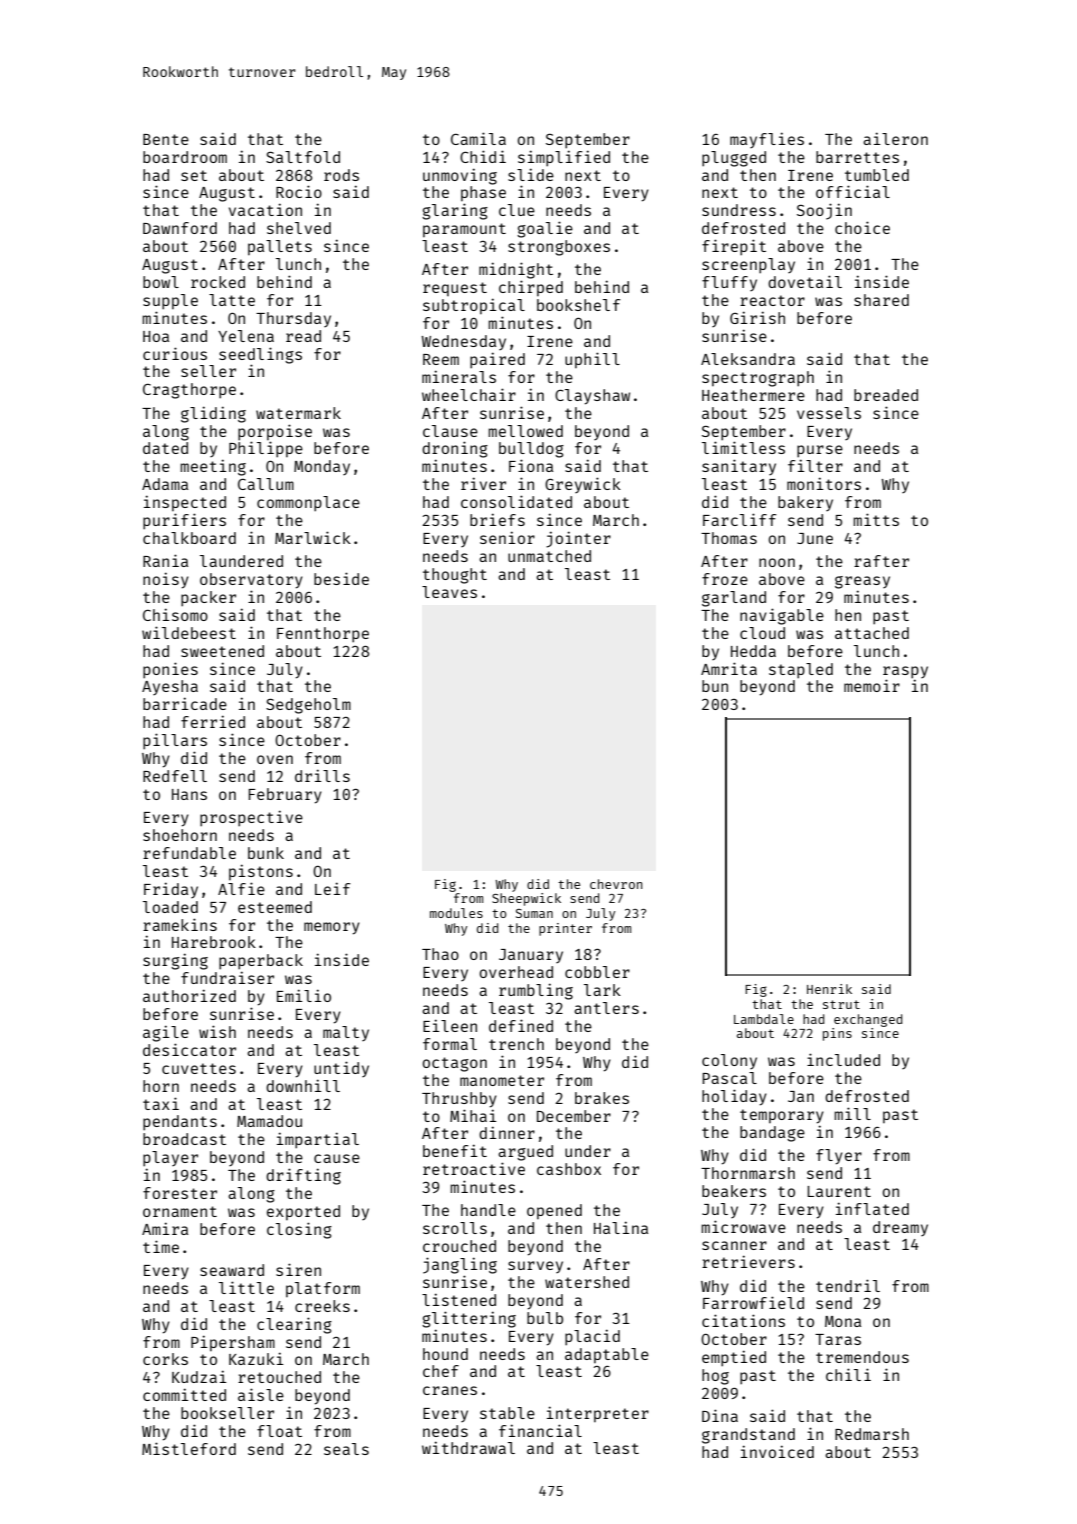 This screenshot has width=1077, height=1524. I want to click on noon, so click(777, 562).
